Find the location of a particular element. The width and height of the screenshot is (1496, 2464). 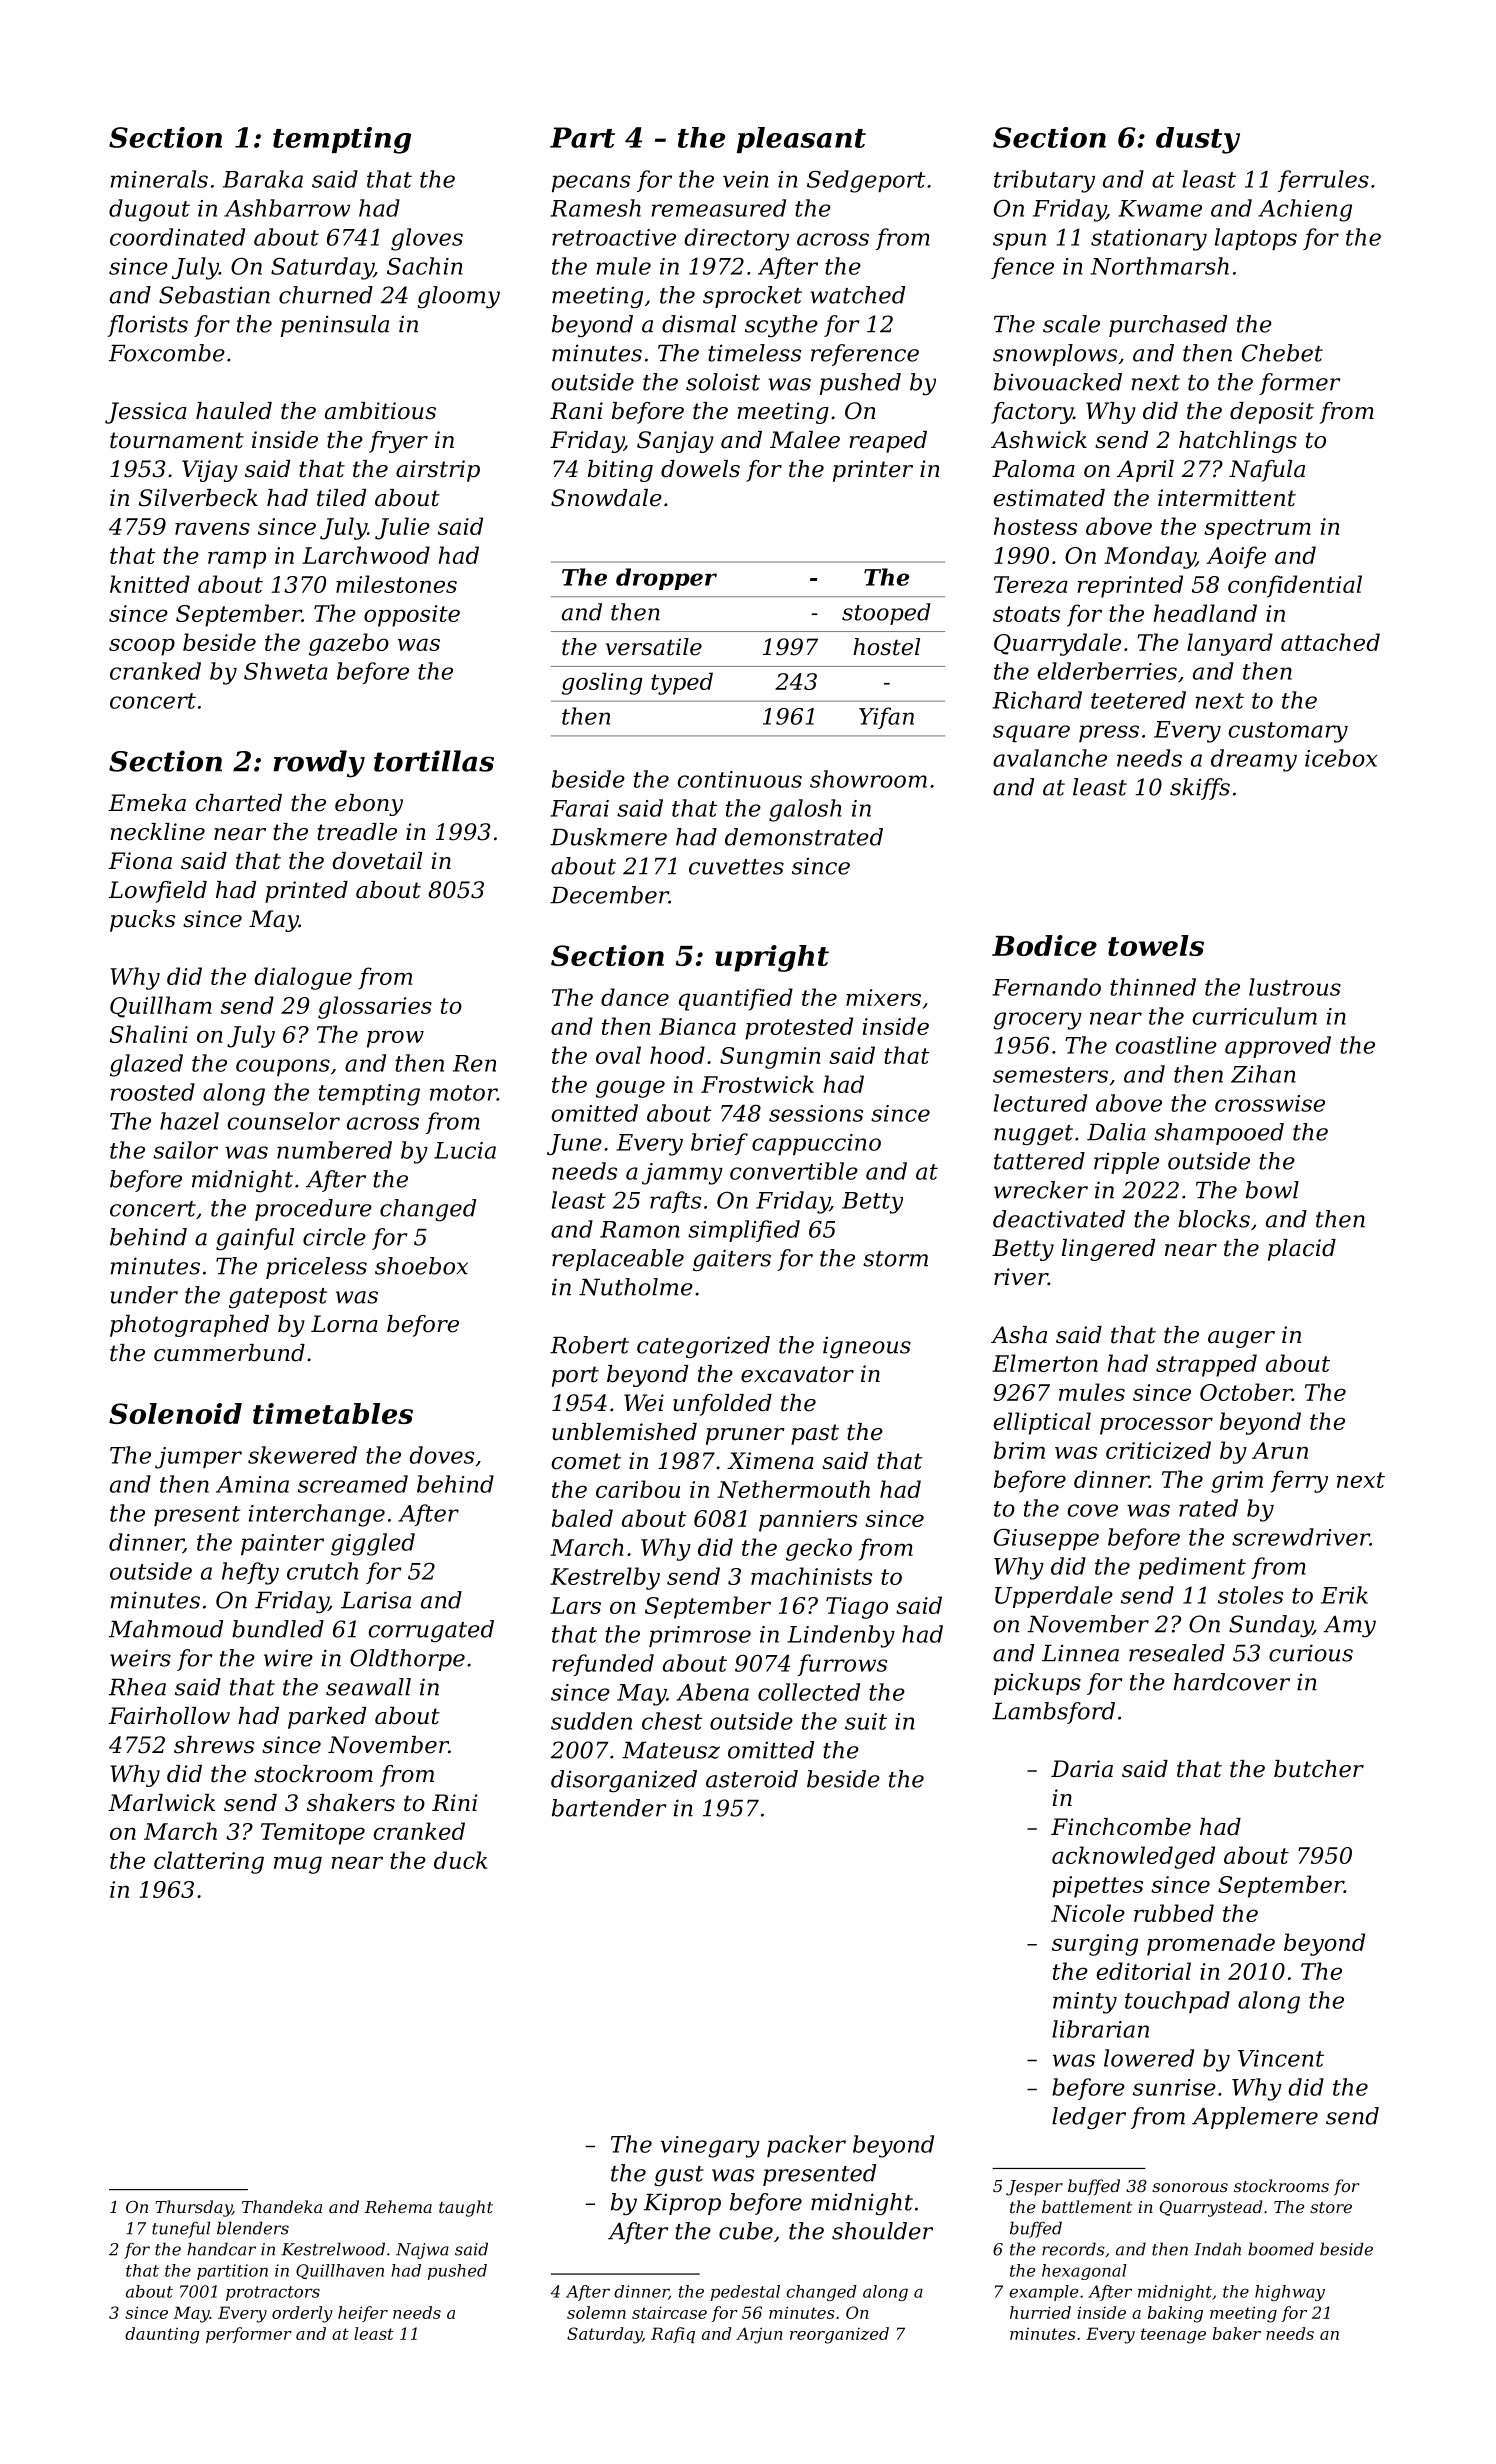

gloves is located at coordinates (427, 239).
